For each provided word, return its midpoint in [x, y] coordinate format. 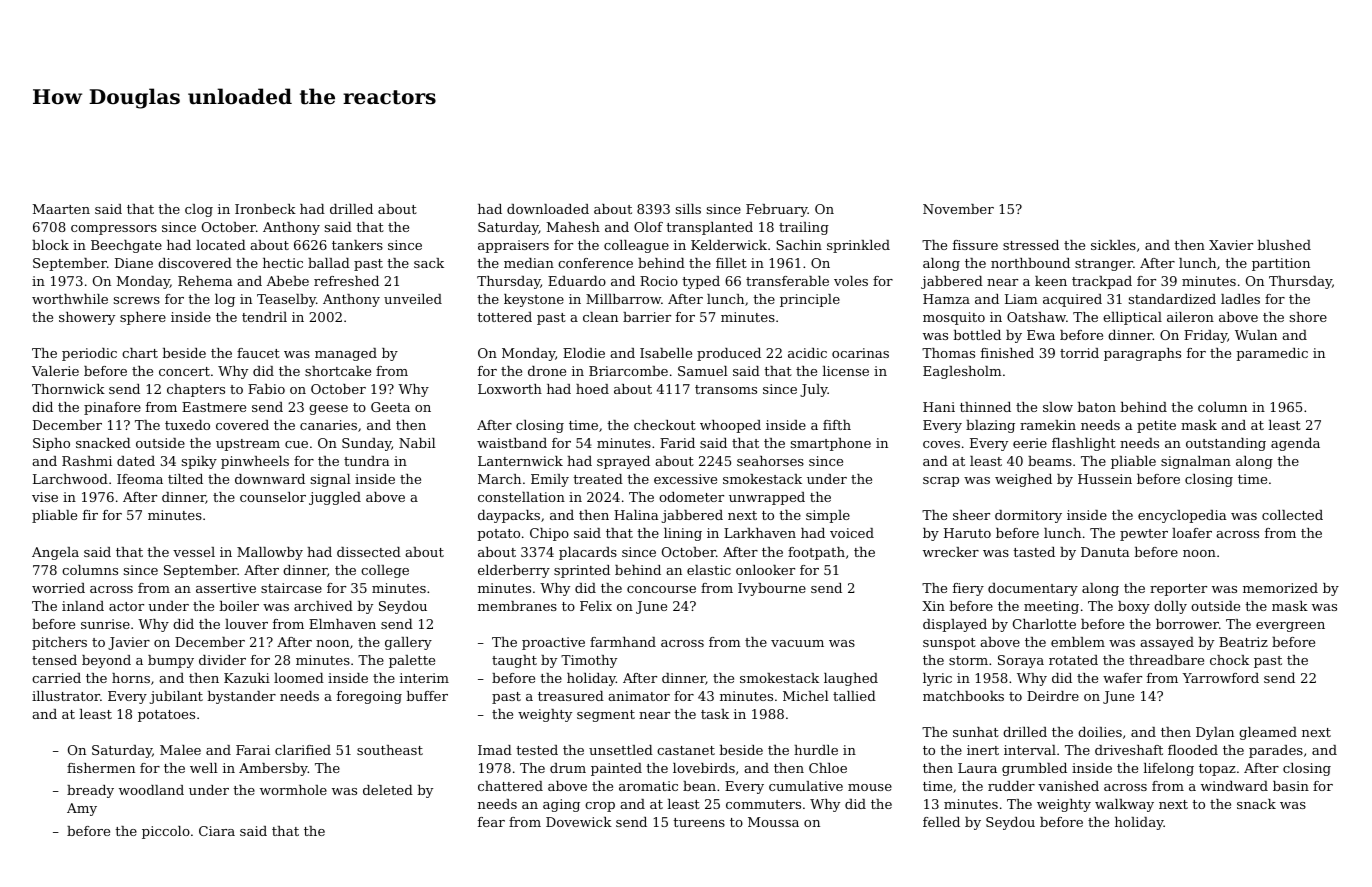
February [777, 210]
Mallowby [270, 553]
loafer [1192, 533]
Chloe [828, 768]
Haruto [967, 533]
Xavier [1231, 245]
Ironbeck [265, 209]
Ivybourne [772, 589]
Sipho [51, 444]
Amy [82, 809]
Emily [550, 480]
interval [1030, 750]
